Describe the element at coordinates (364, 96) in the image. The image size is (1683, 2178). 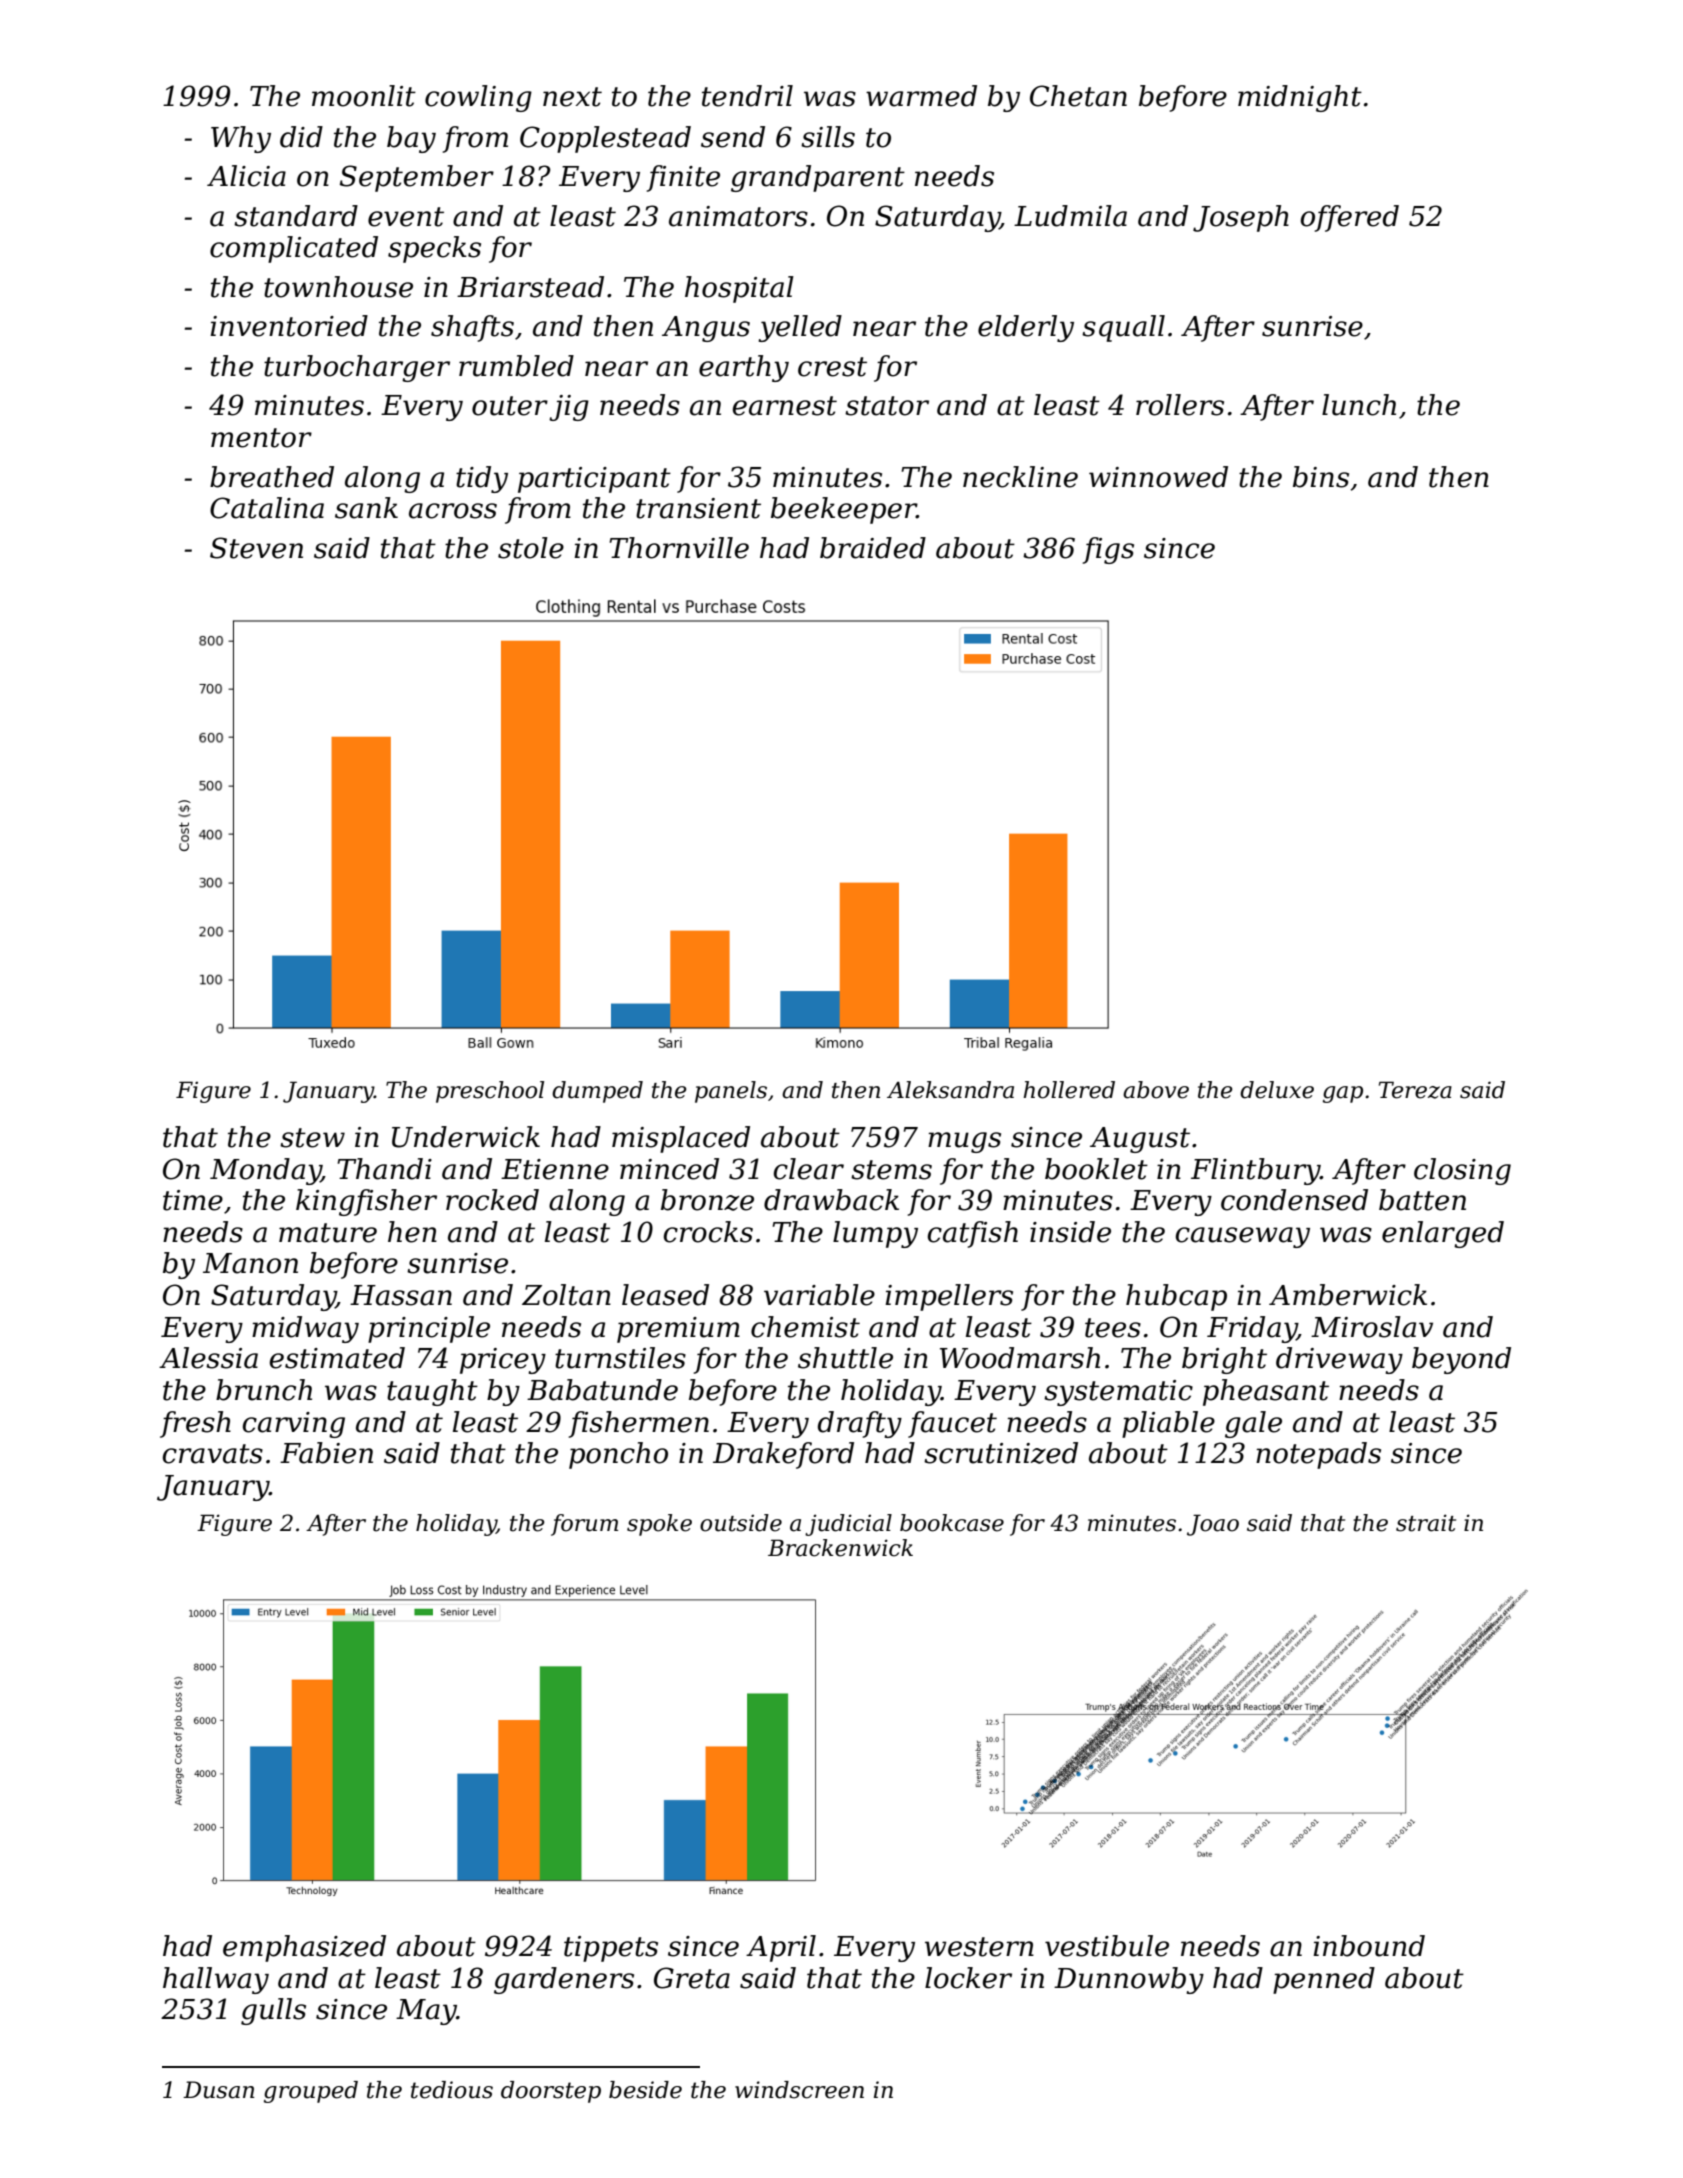
I see `moonlit` at that location.
